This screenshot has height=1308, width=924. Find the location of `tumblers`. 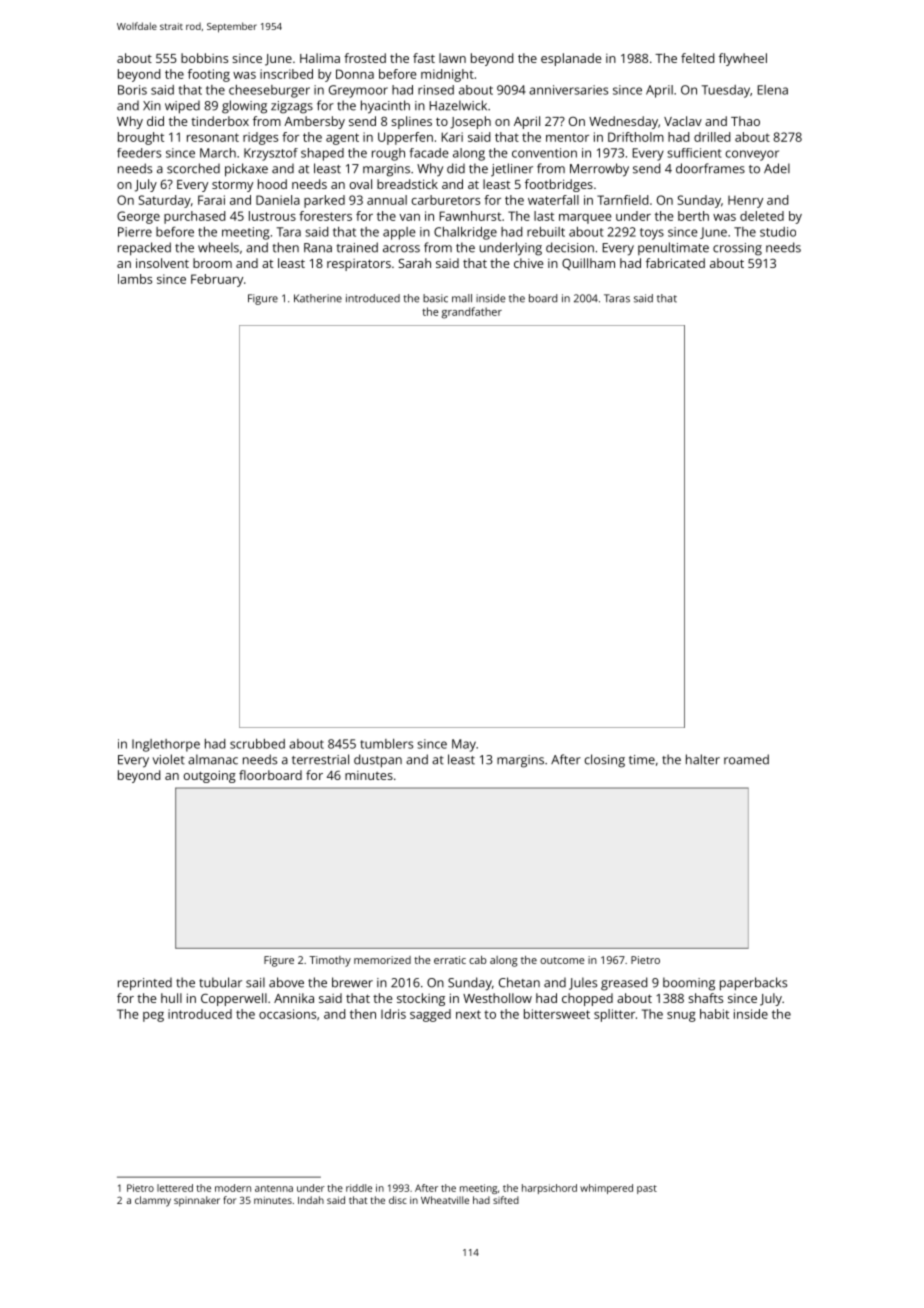

tumblers is located at coordinates (386, 744).
